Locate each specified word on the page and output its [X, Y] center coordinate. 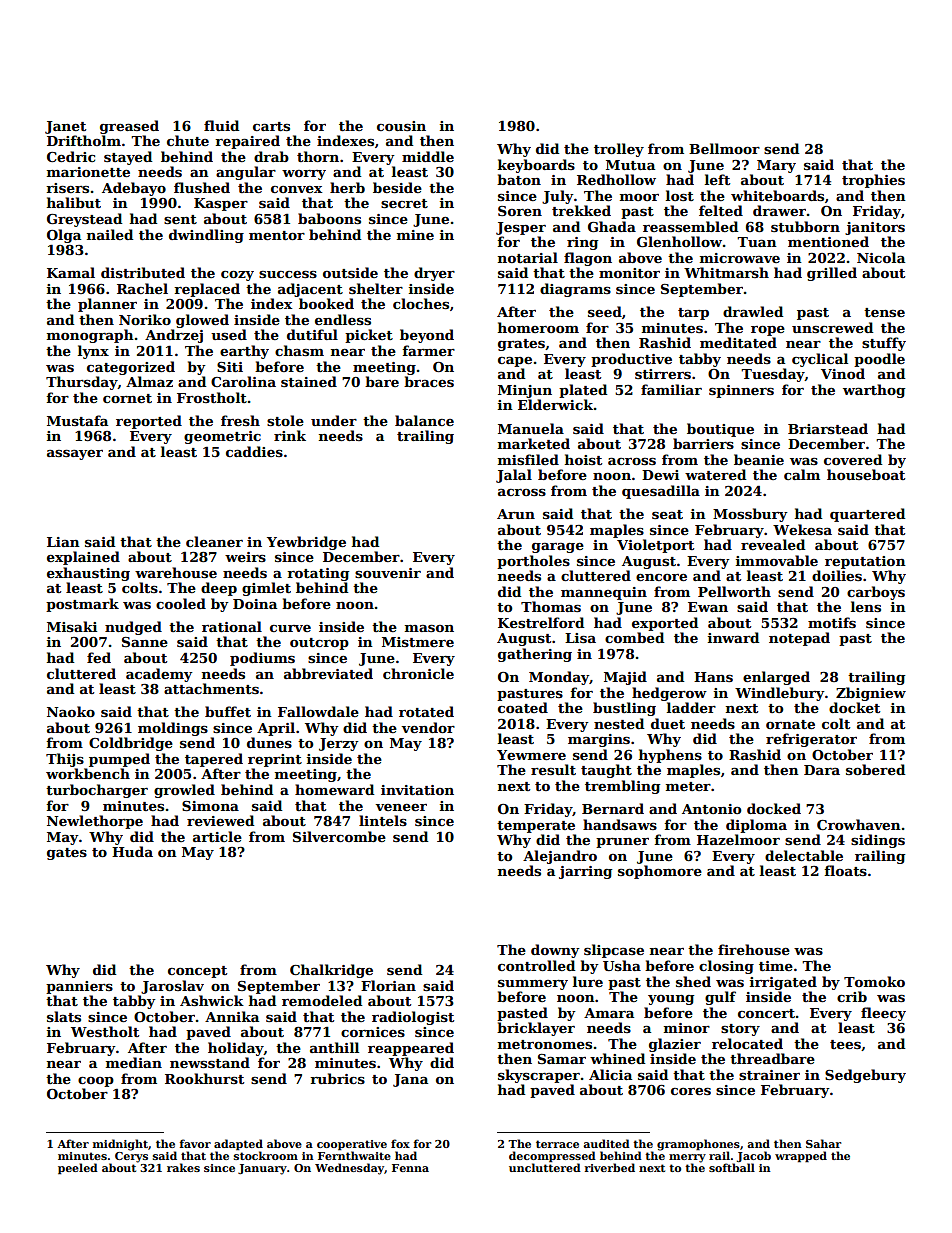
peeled [78, 1169]
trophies [873, 181]
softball [732, 1167]
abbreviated [328, 673]
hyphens [670, 756]
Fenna [410, 1168]
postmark [82, 605]
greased [129, 127]
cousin [401, 126]
